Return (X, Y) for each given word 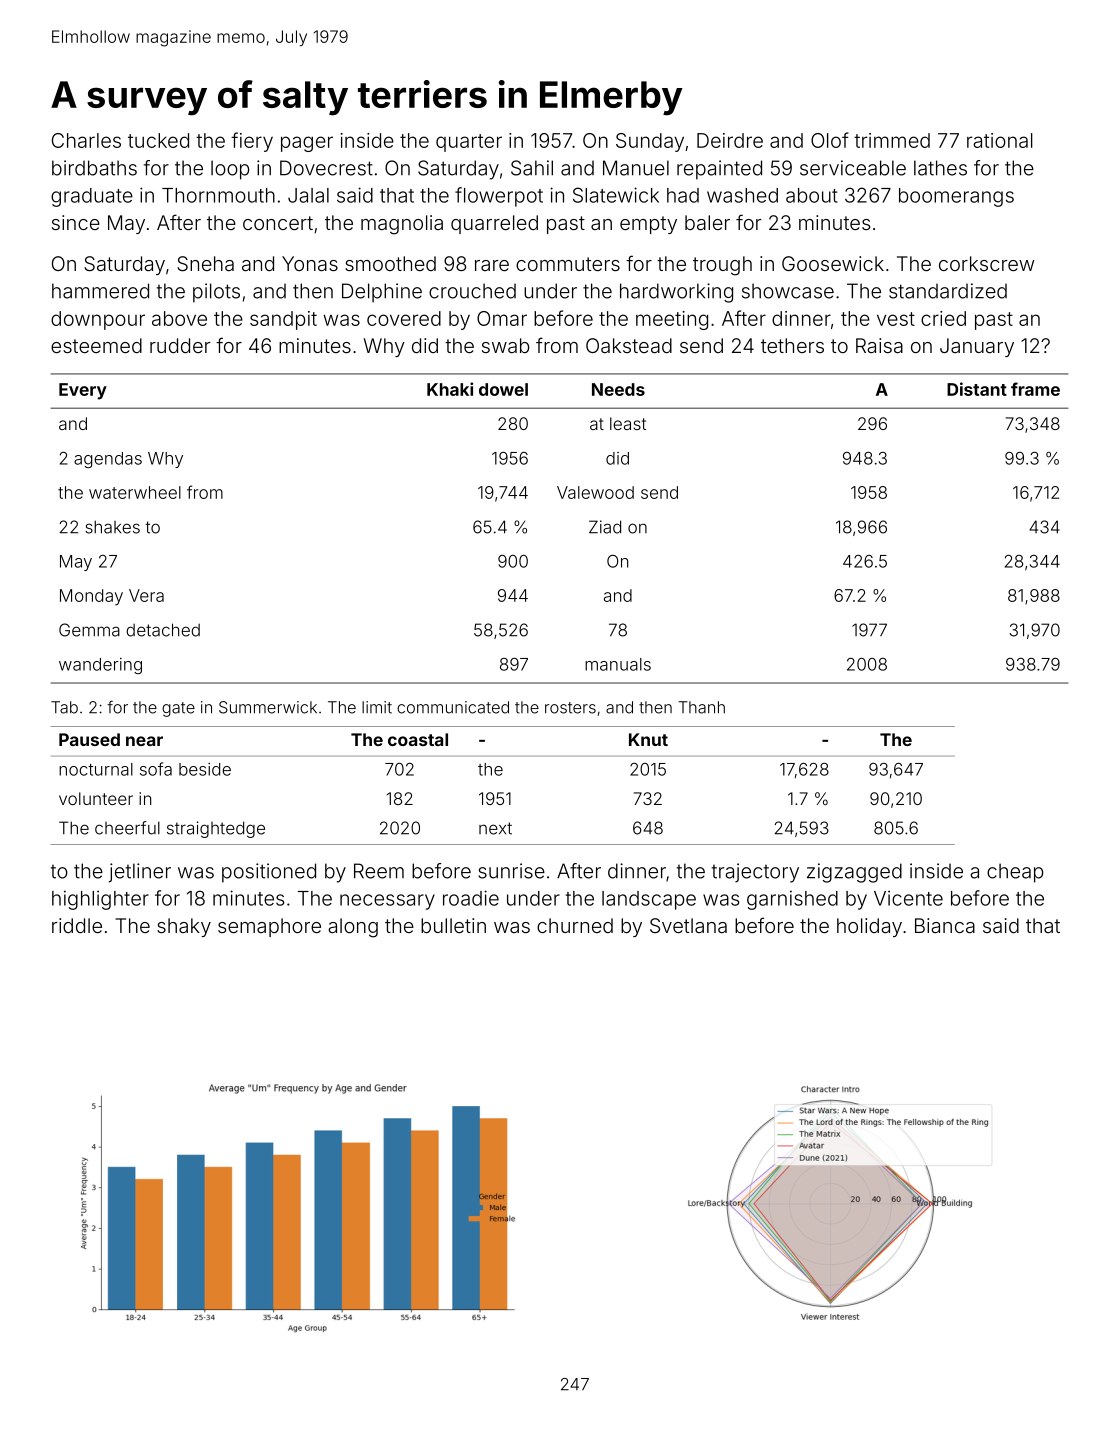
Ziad (605, 527)
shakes (112, 527)
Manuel (636, 168)
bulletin (453, 925)
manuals (618, 664)
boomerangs (956, 197)
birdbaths (94, 168)
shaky (184, 927)
